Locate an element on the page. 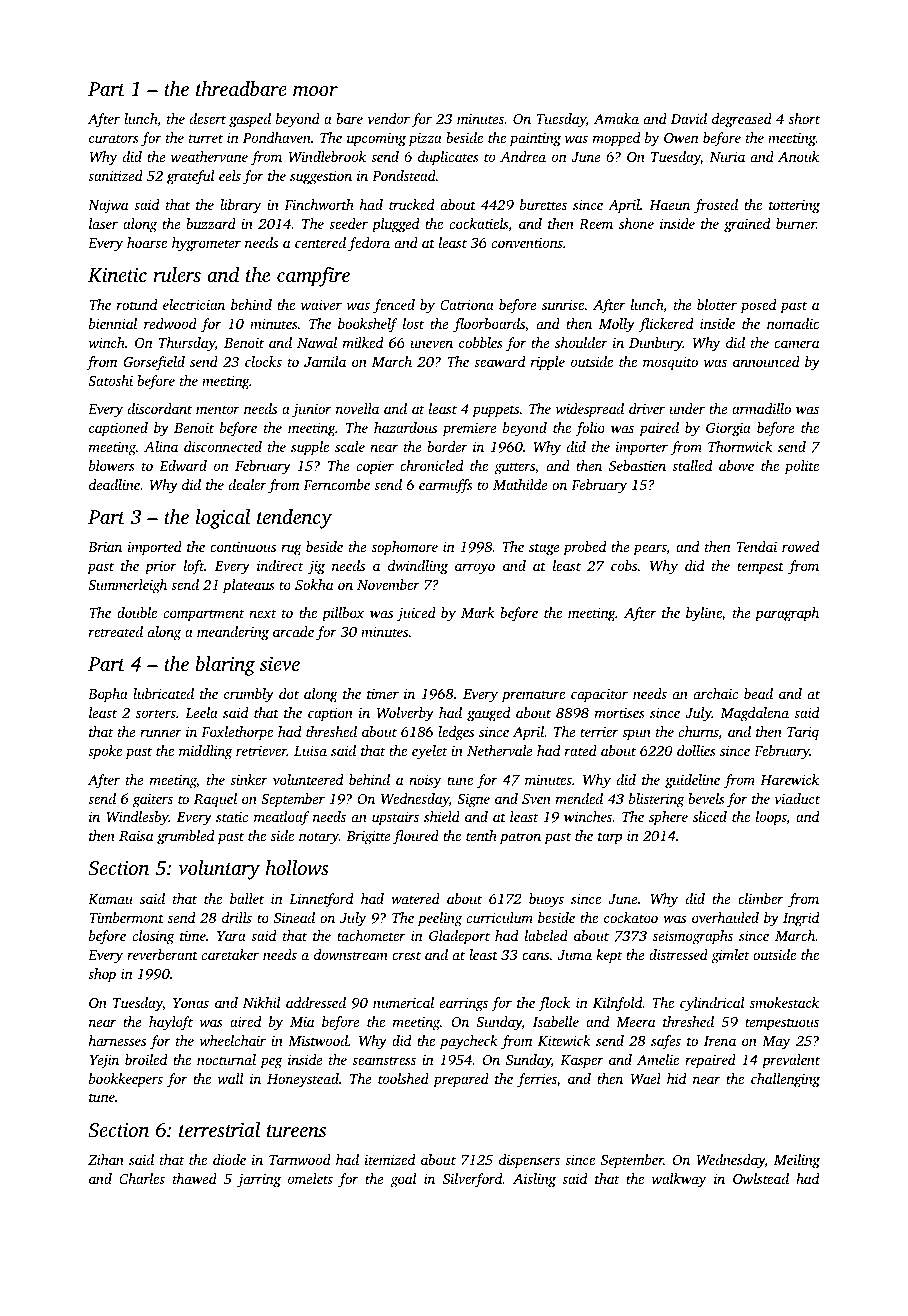 The image size is (908, 1316). upstairs is located at coordinates (395, 818).
